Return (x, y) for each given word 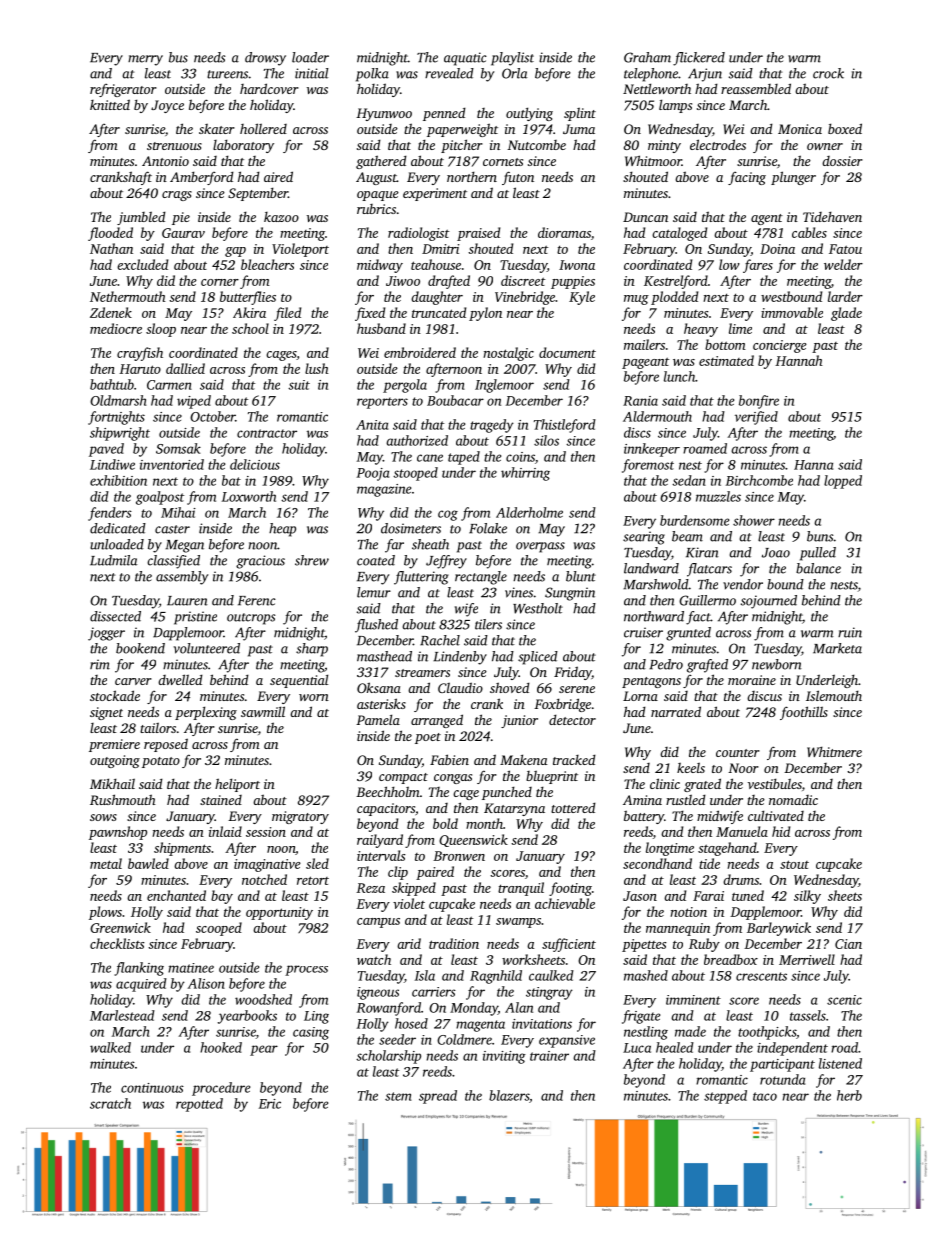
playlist (512, 59)
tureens (227, 74)
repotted (199, 1105)
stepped (725, 1097)
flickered (699, 59)
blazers (509, 1095)
